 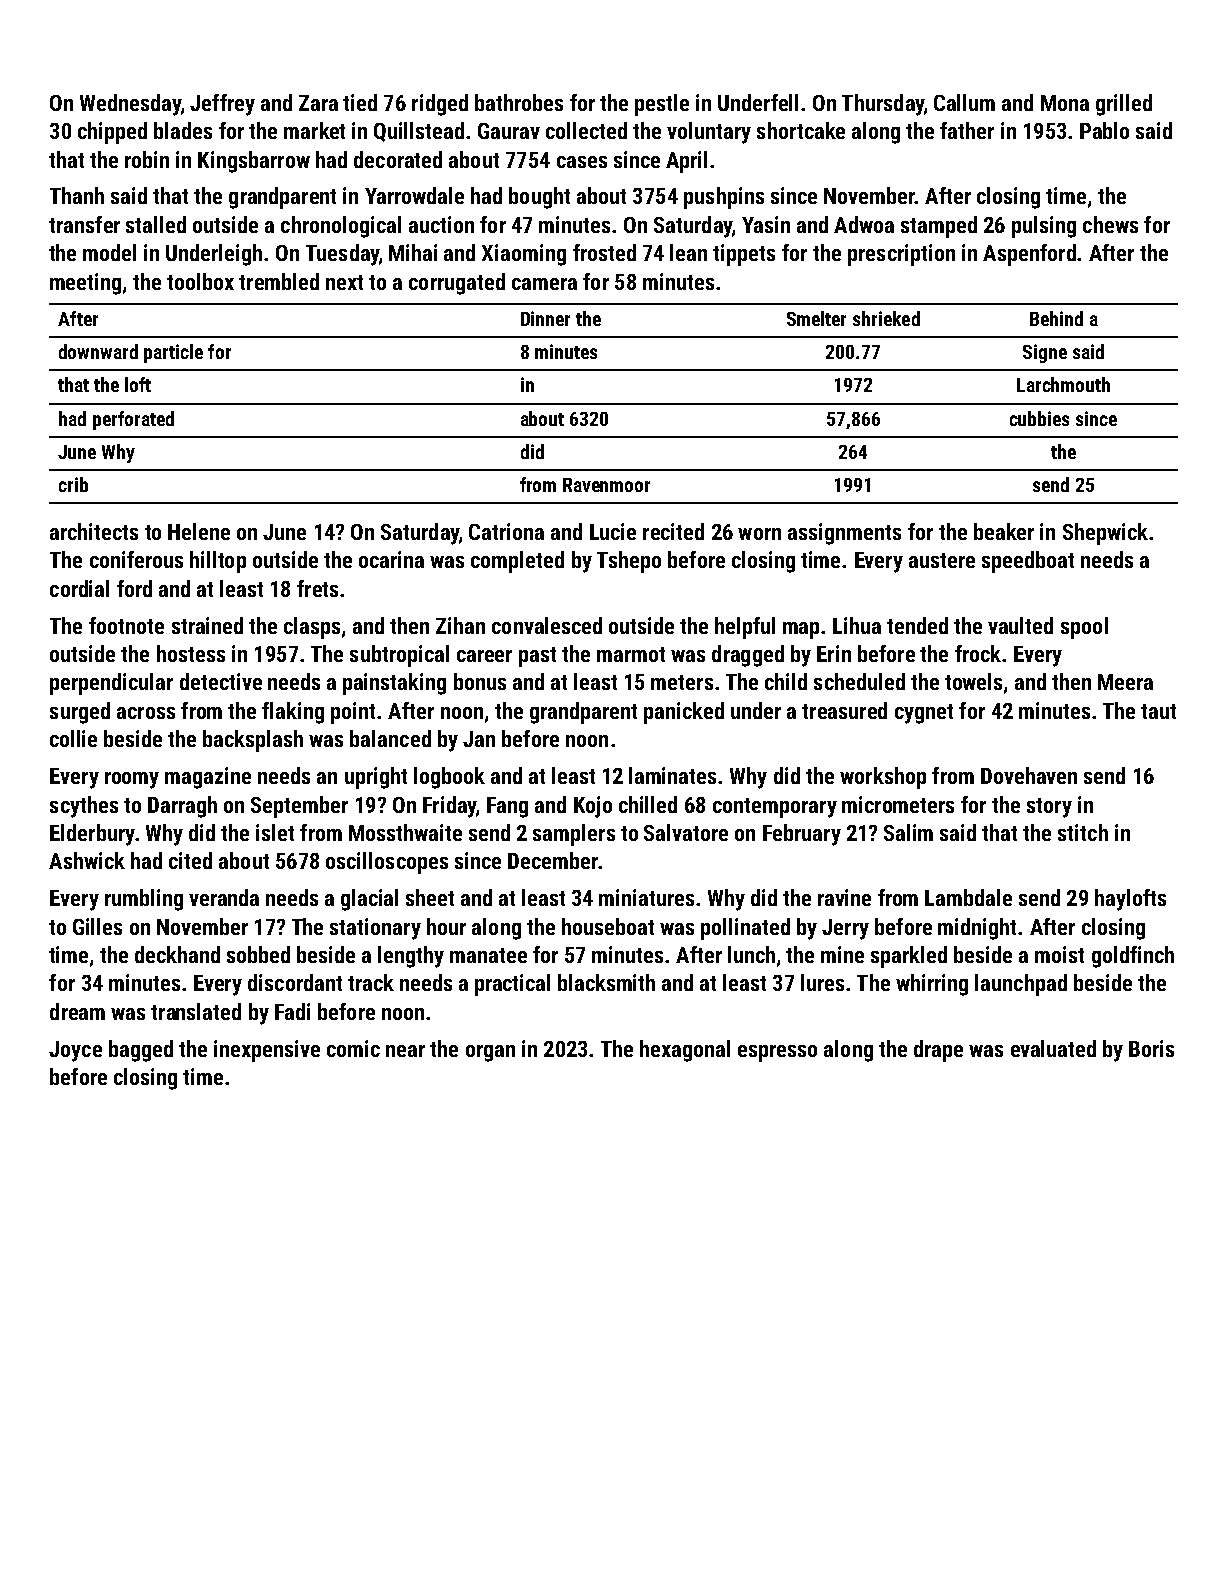 What do you see at coordinates (545, 318) in the screenshot?
I see `Dinner` at bounding box center [545, 318].
